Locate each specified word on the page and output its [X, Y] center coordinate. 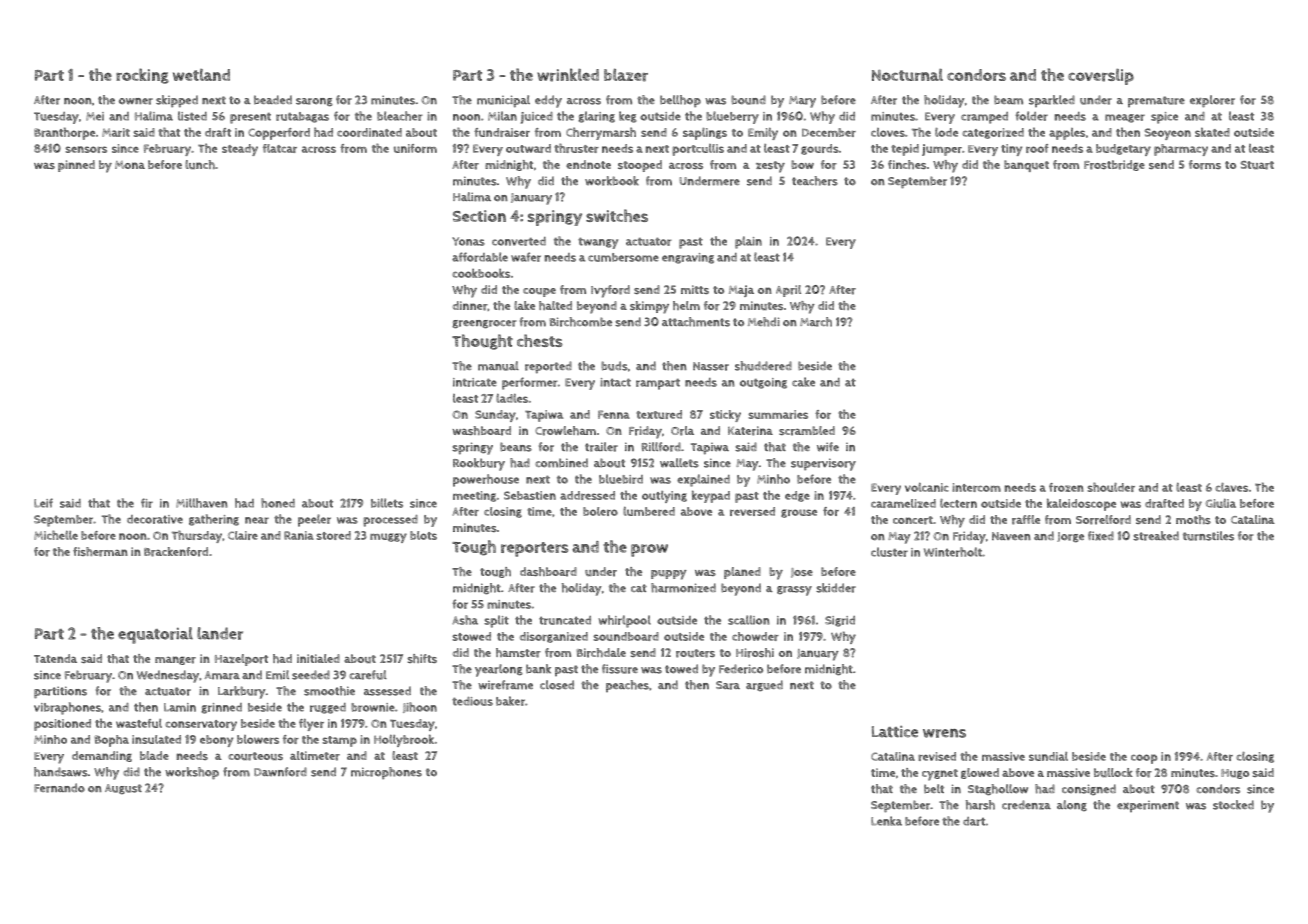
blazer [626, 75]
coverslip [1101, 77]
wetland [201, 75]
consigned [1089, 789]
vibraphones [67, 708]
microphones [386, 773]
